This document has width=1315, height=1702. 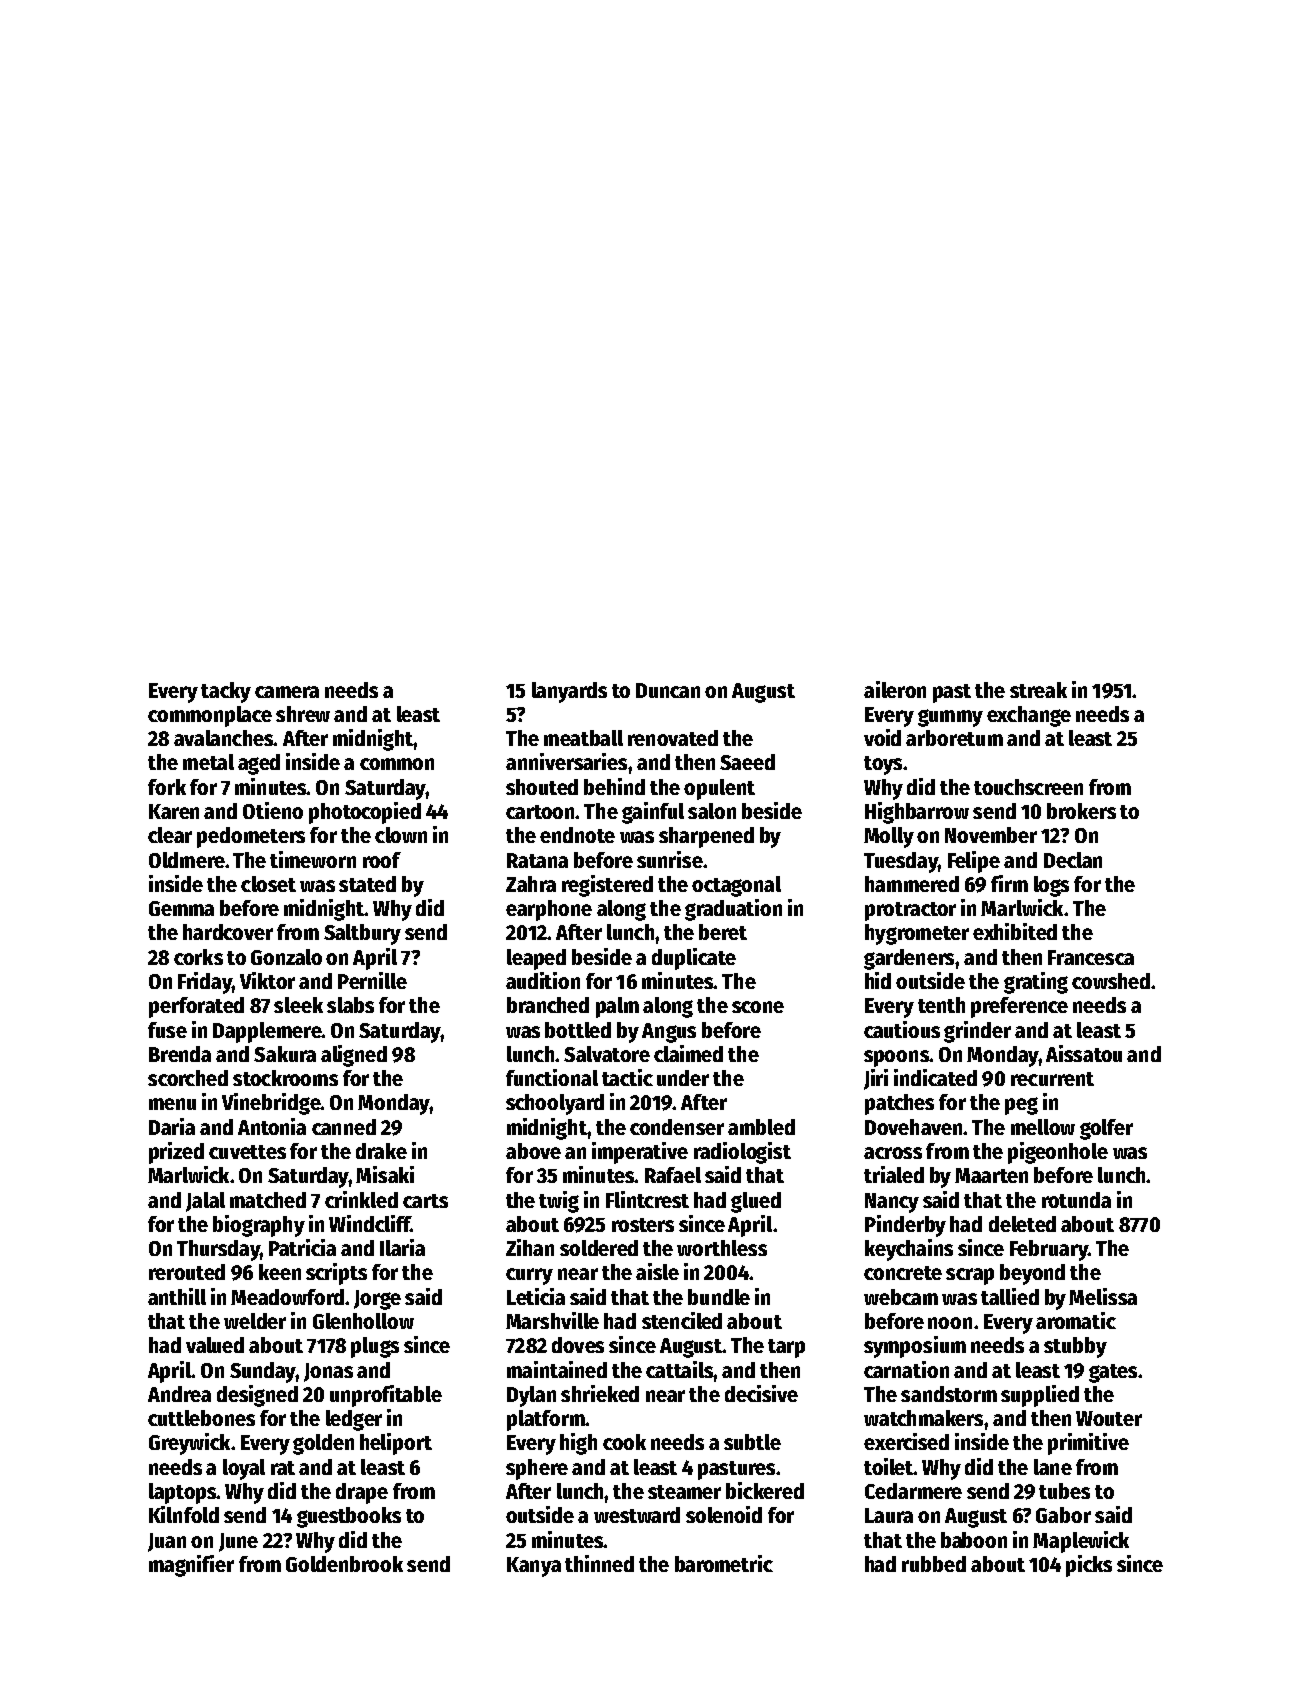 I want to click on scone, so click(x=758, y=1007).
